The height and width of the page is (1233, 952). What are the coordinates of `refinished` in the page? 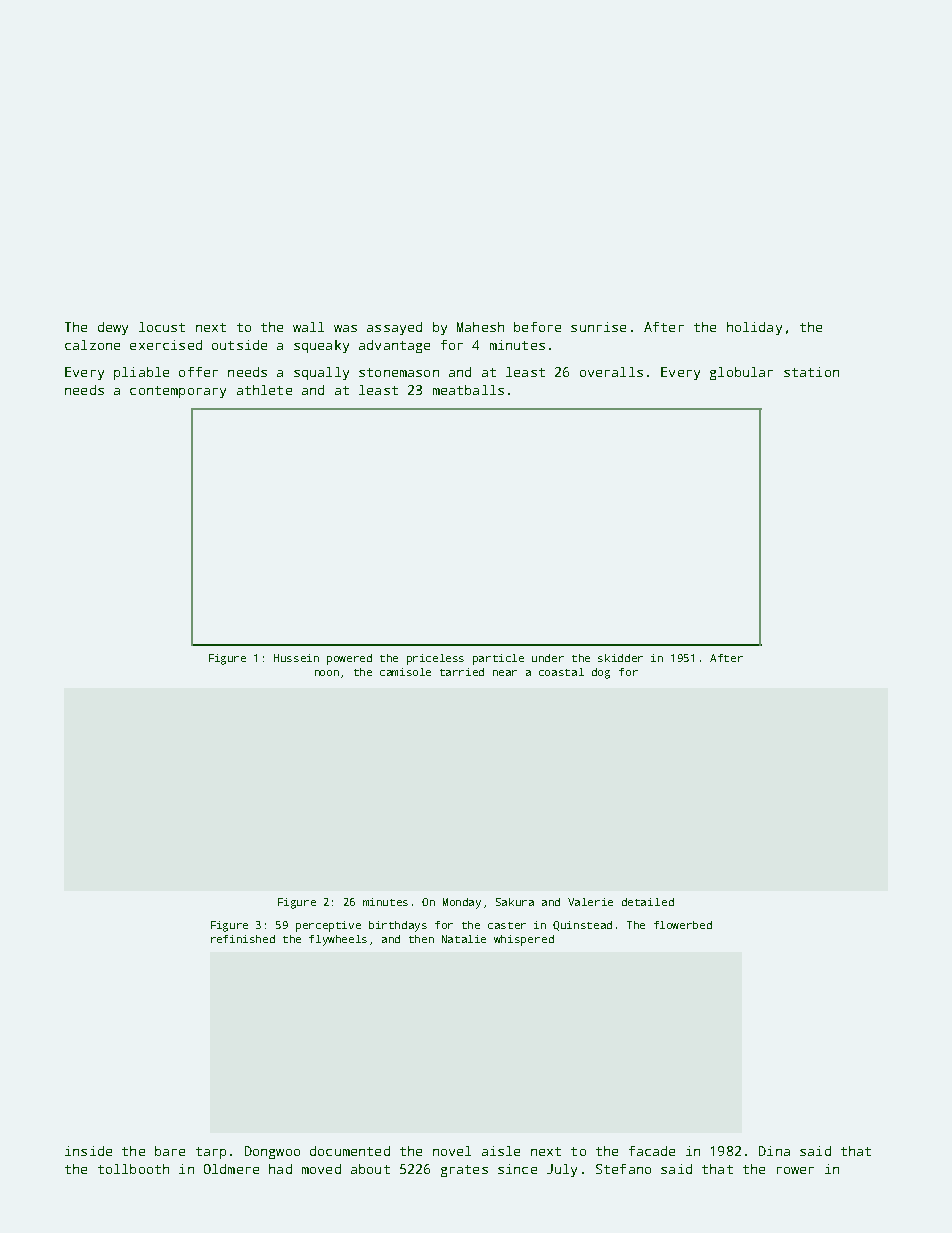 It's located at (243, 939).
